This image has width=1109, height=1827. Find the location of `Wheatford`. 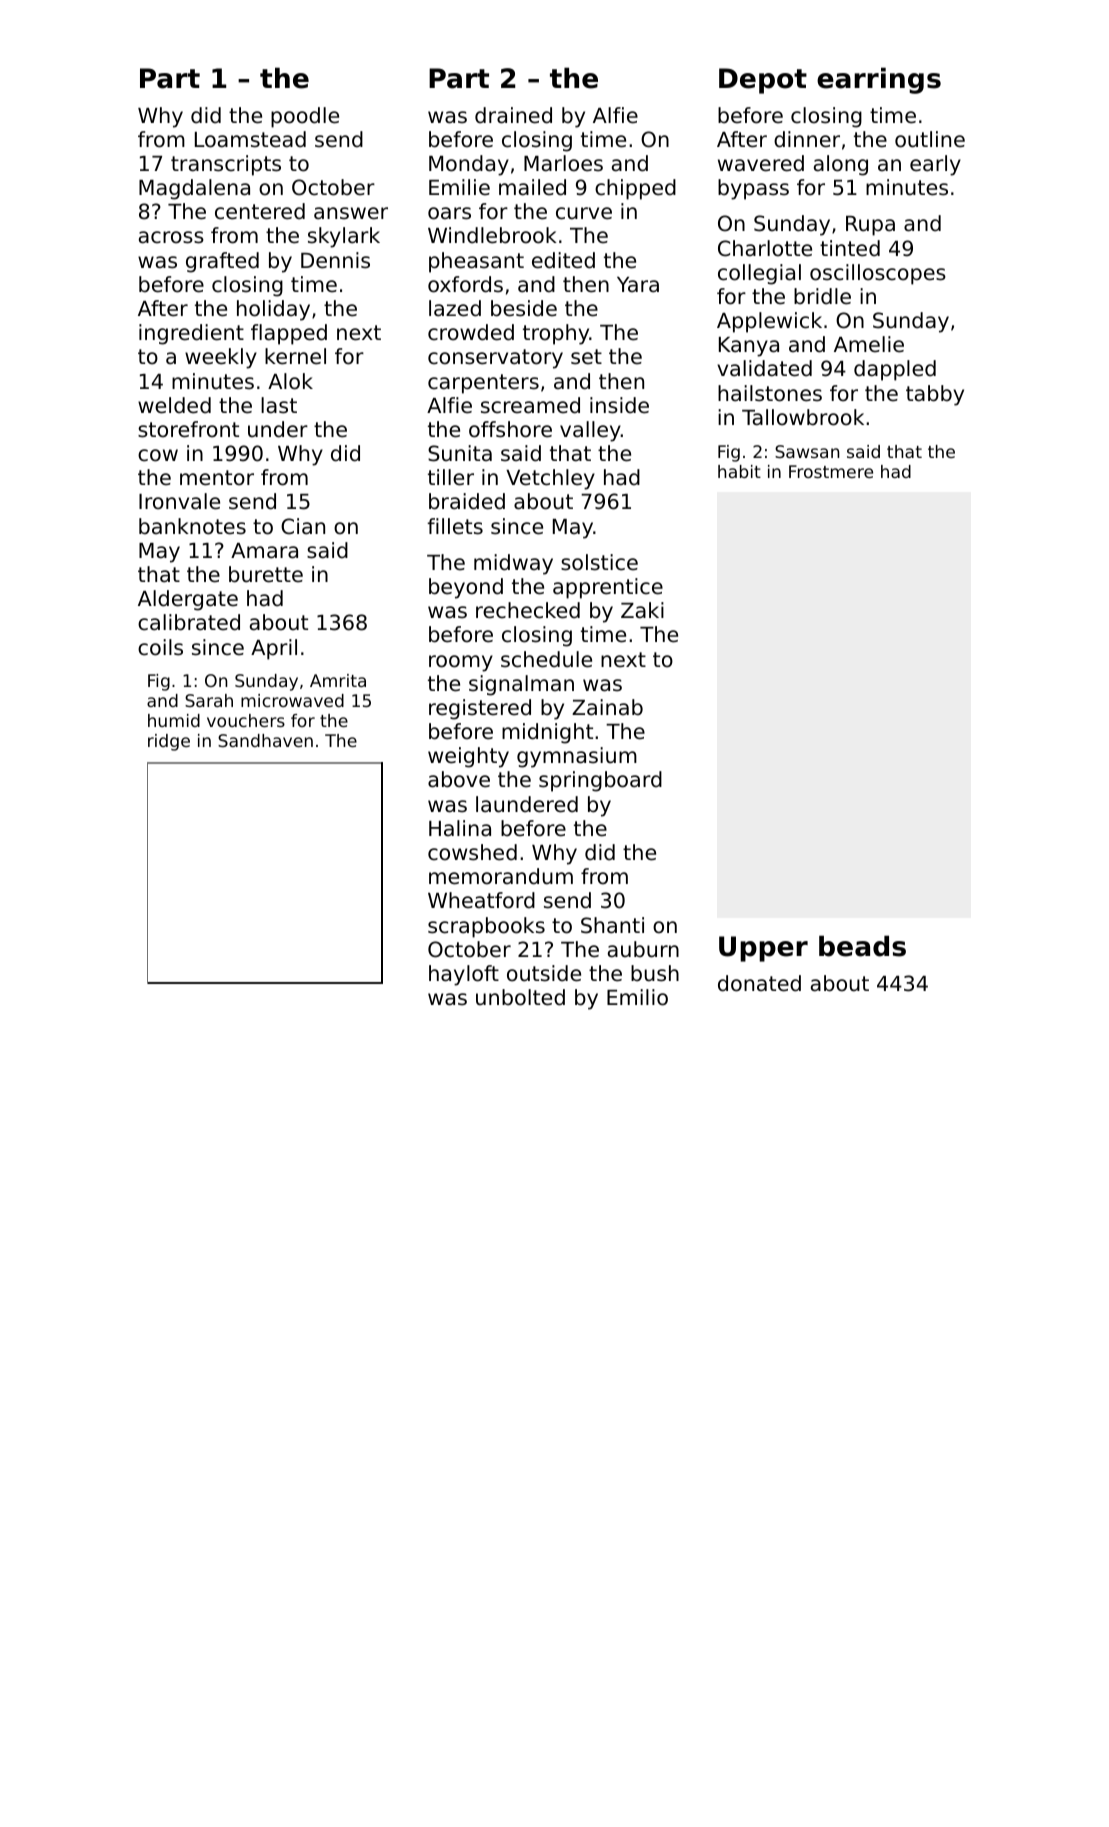

Wheatford is located at coordinates (481, 900).
